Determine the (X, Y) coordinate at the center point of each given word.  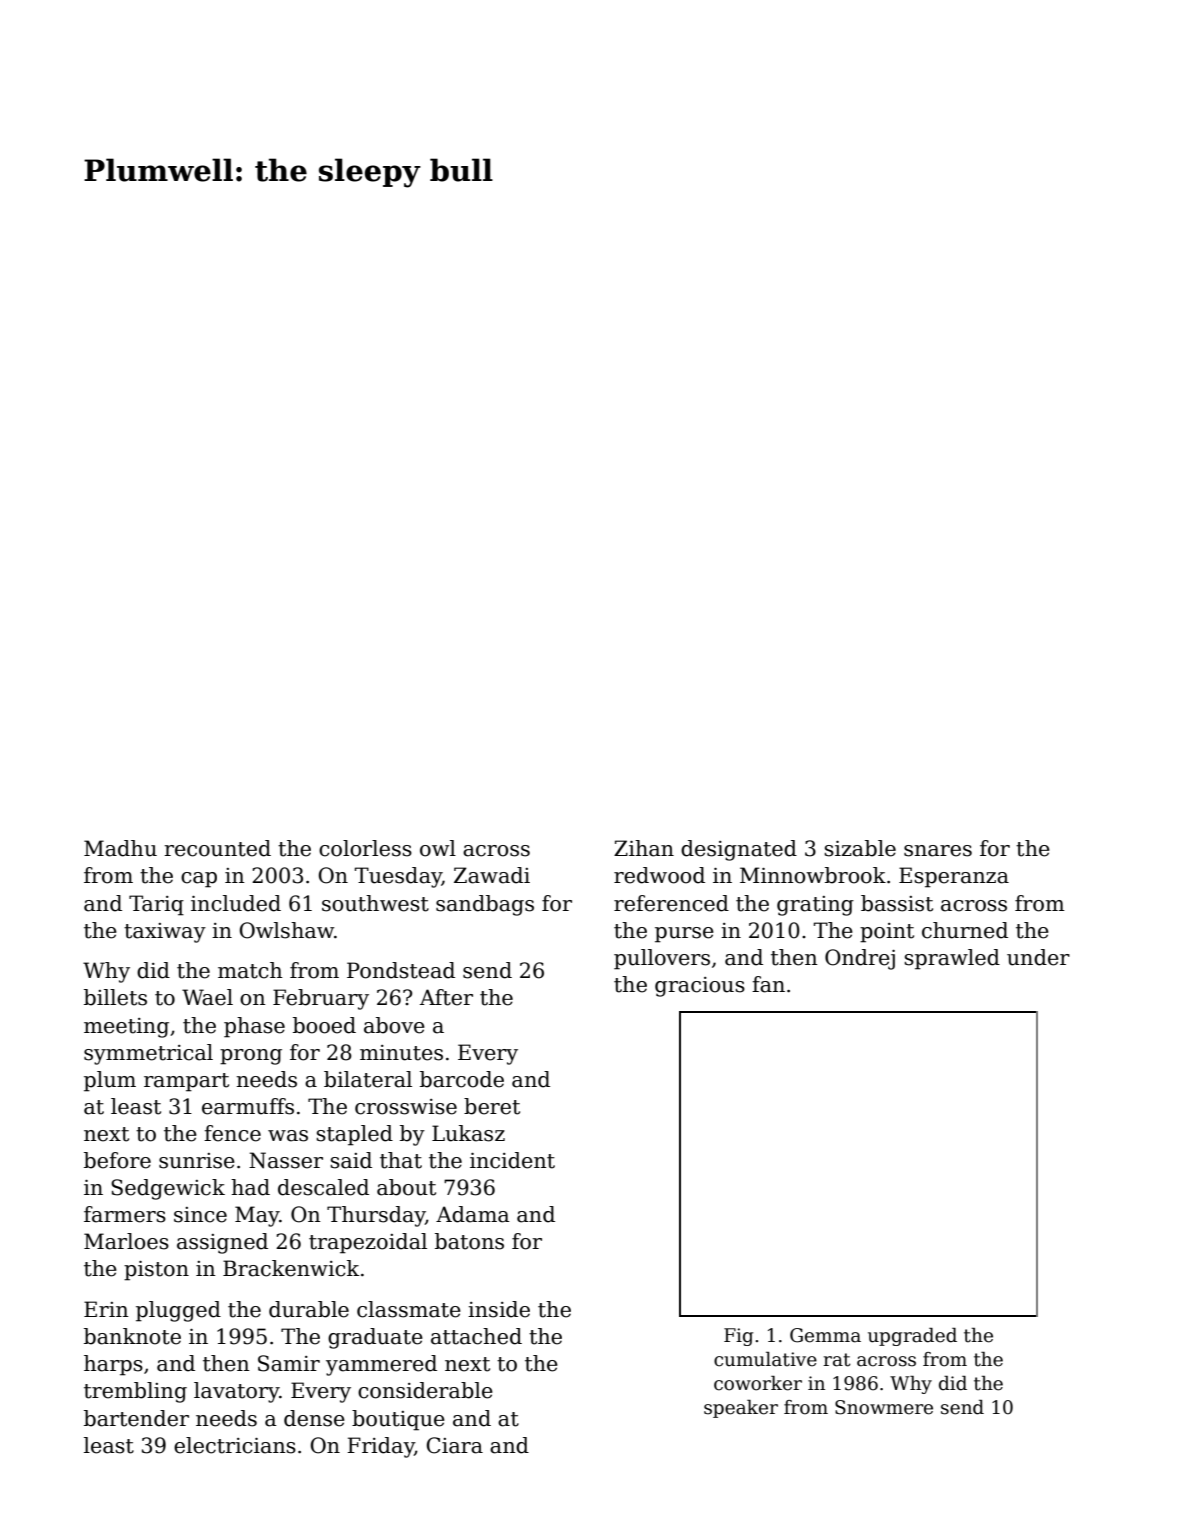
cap (199, 880)
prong (251, 1057)
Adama (473, 1214)
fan (768, 984)
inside (499, 1309)
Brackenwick (291, 1268)
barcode (462, 1079)
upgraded (912, 1337)
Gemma (825, 1335)
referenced (671, 903)
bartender (136, 1418)
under (1038, 957)
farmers (125, 1214)
